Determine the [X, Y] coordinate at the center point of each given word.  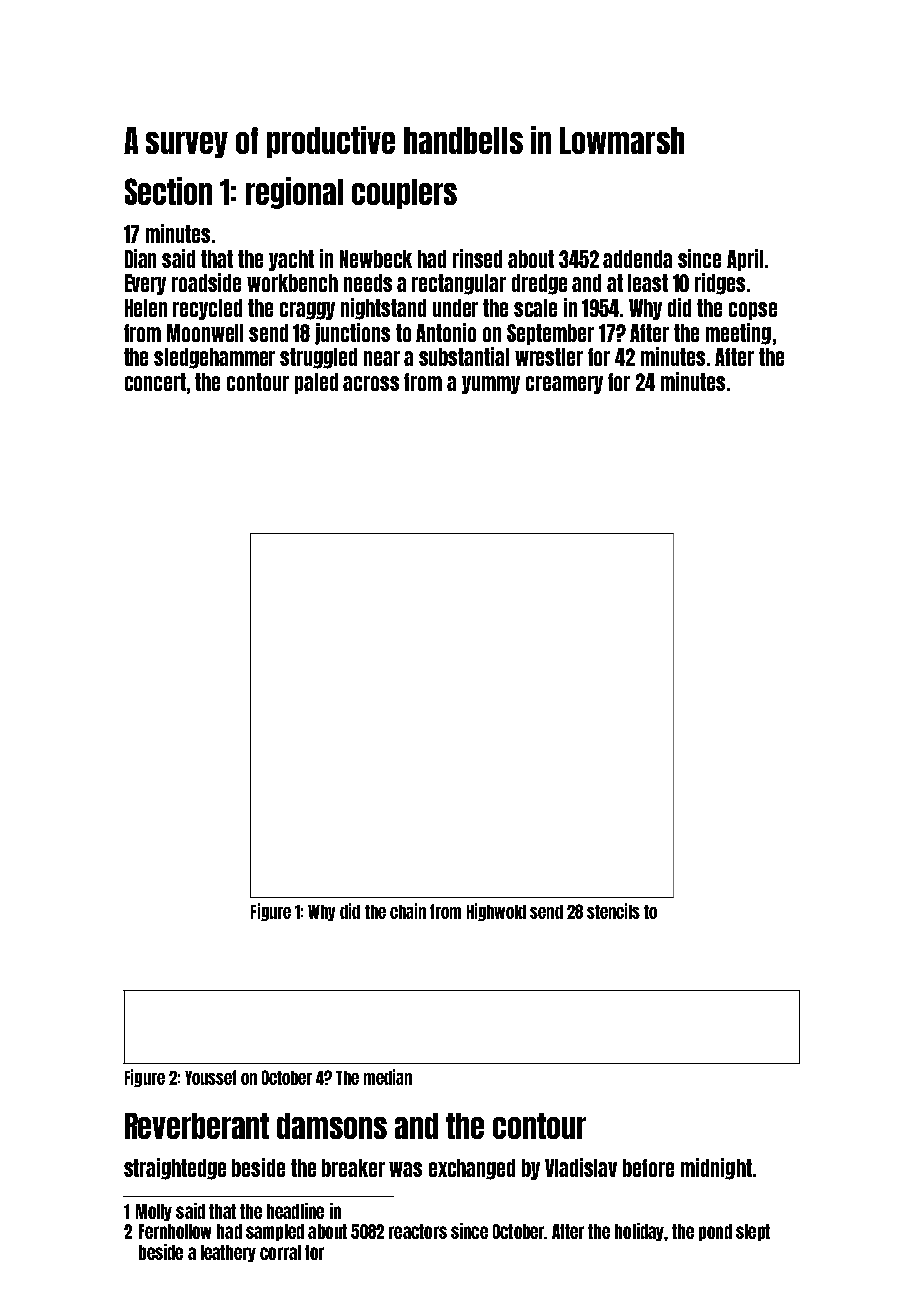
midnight [716, 1169]
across [371, 383]
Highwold [496, 912]
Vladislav [581, 1167]
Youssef [210, 1077]
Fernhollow [175, 1231]
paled [316, 383]
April [745, 260]
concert [155, 382]
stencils [613, 911]
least [648, 283]
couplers [404, 194]
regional [294, 193]
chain [408, 911]
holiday [640, 1232]
